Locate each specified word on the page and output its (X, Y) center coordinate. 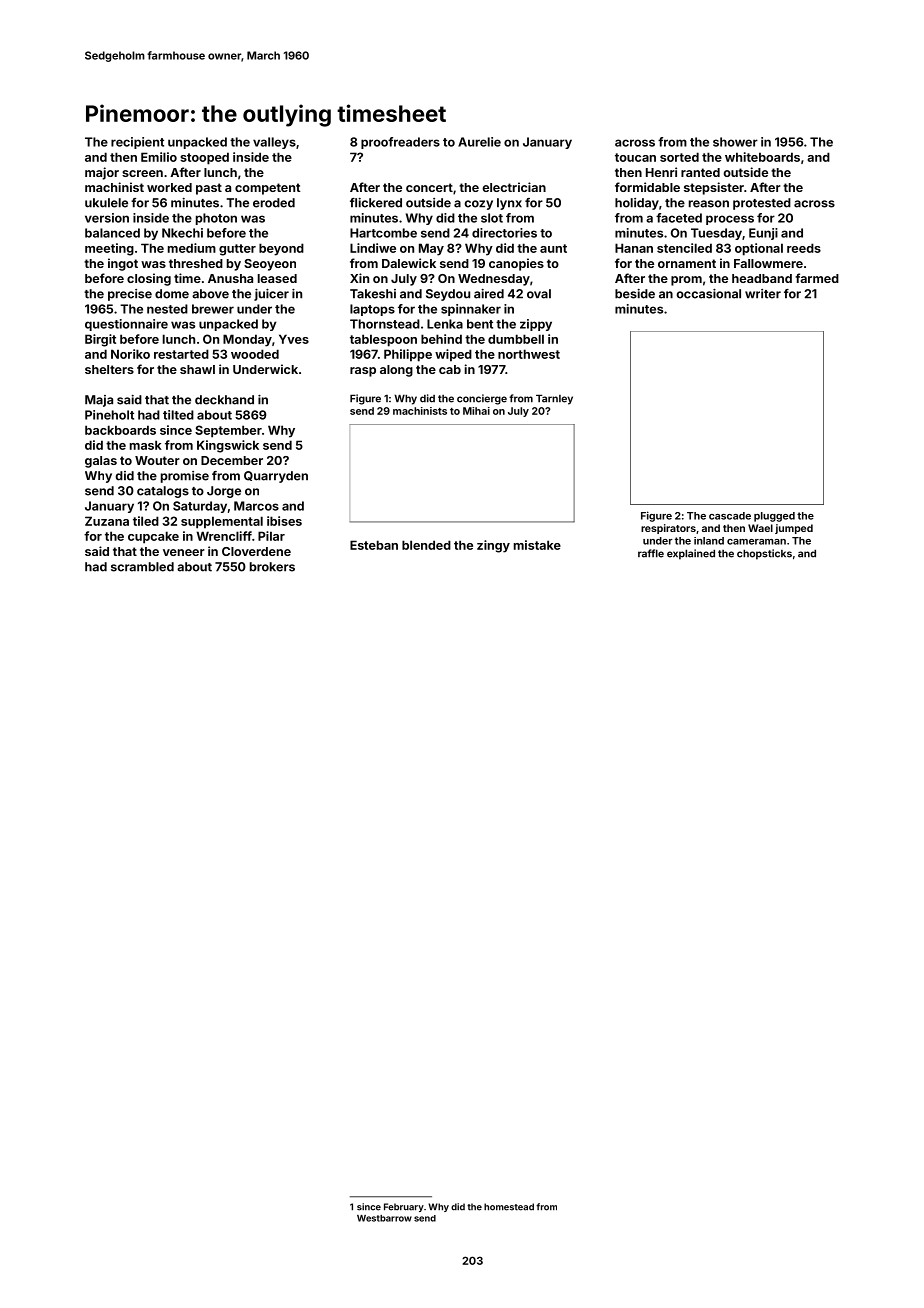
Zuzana (107, 521)
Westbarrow (384, 1218)
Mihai (476, 411)
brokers (272, 567)
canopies (516, 264)
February (404, 1207)
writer (763, 294)
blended (426, 545)
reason (709, 204)
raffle (651, 553)
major (102, 173)
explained (691, 554)
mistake (537, 545)
